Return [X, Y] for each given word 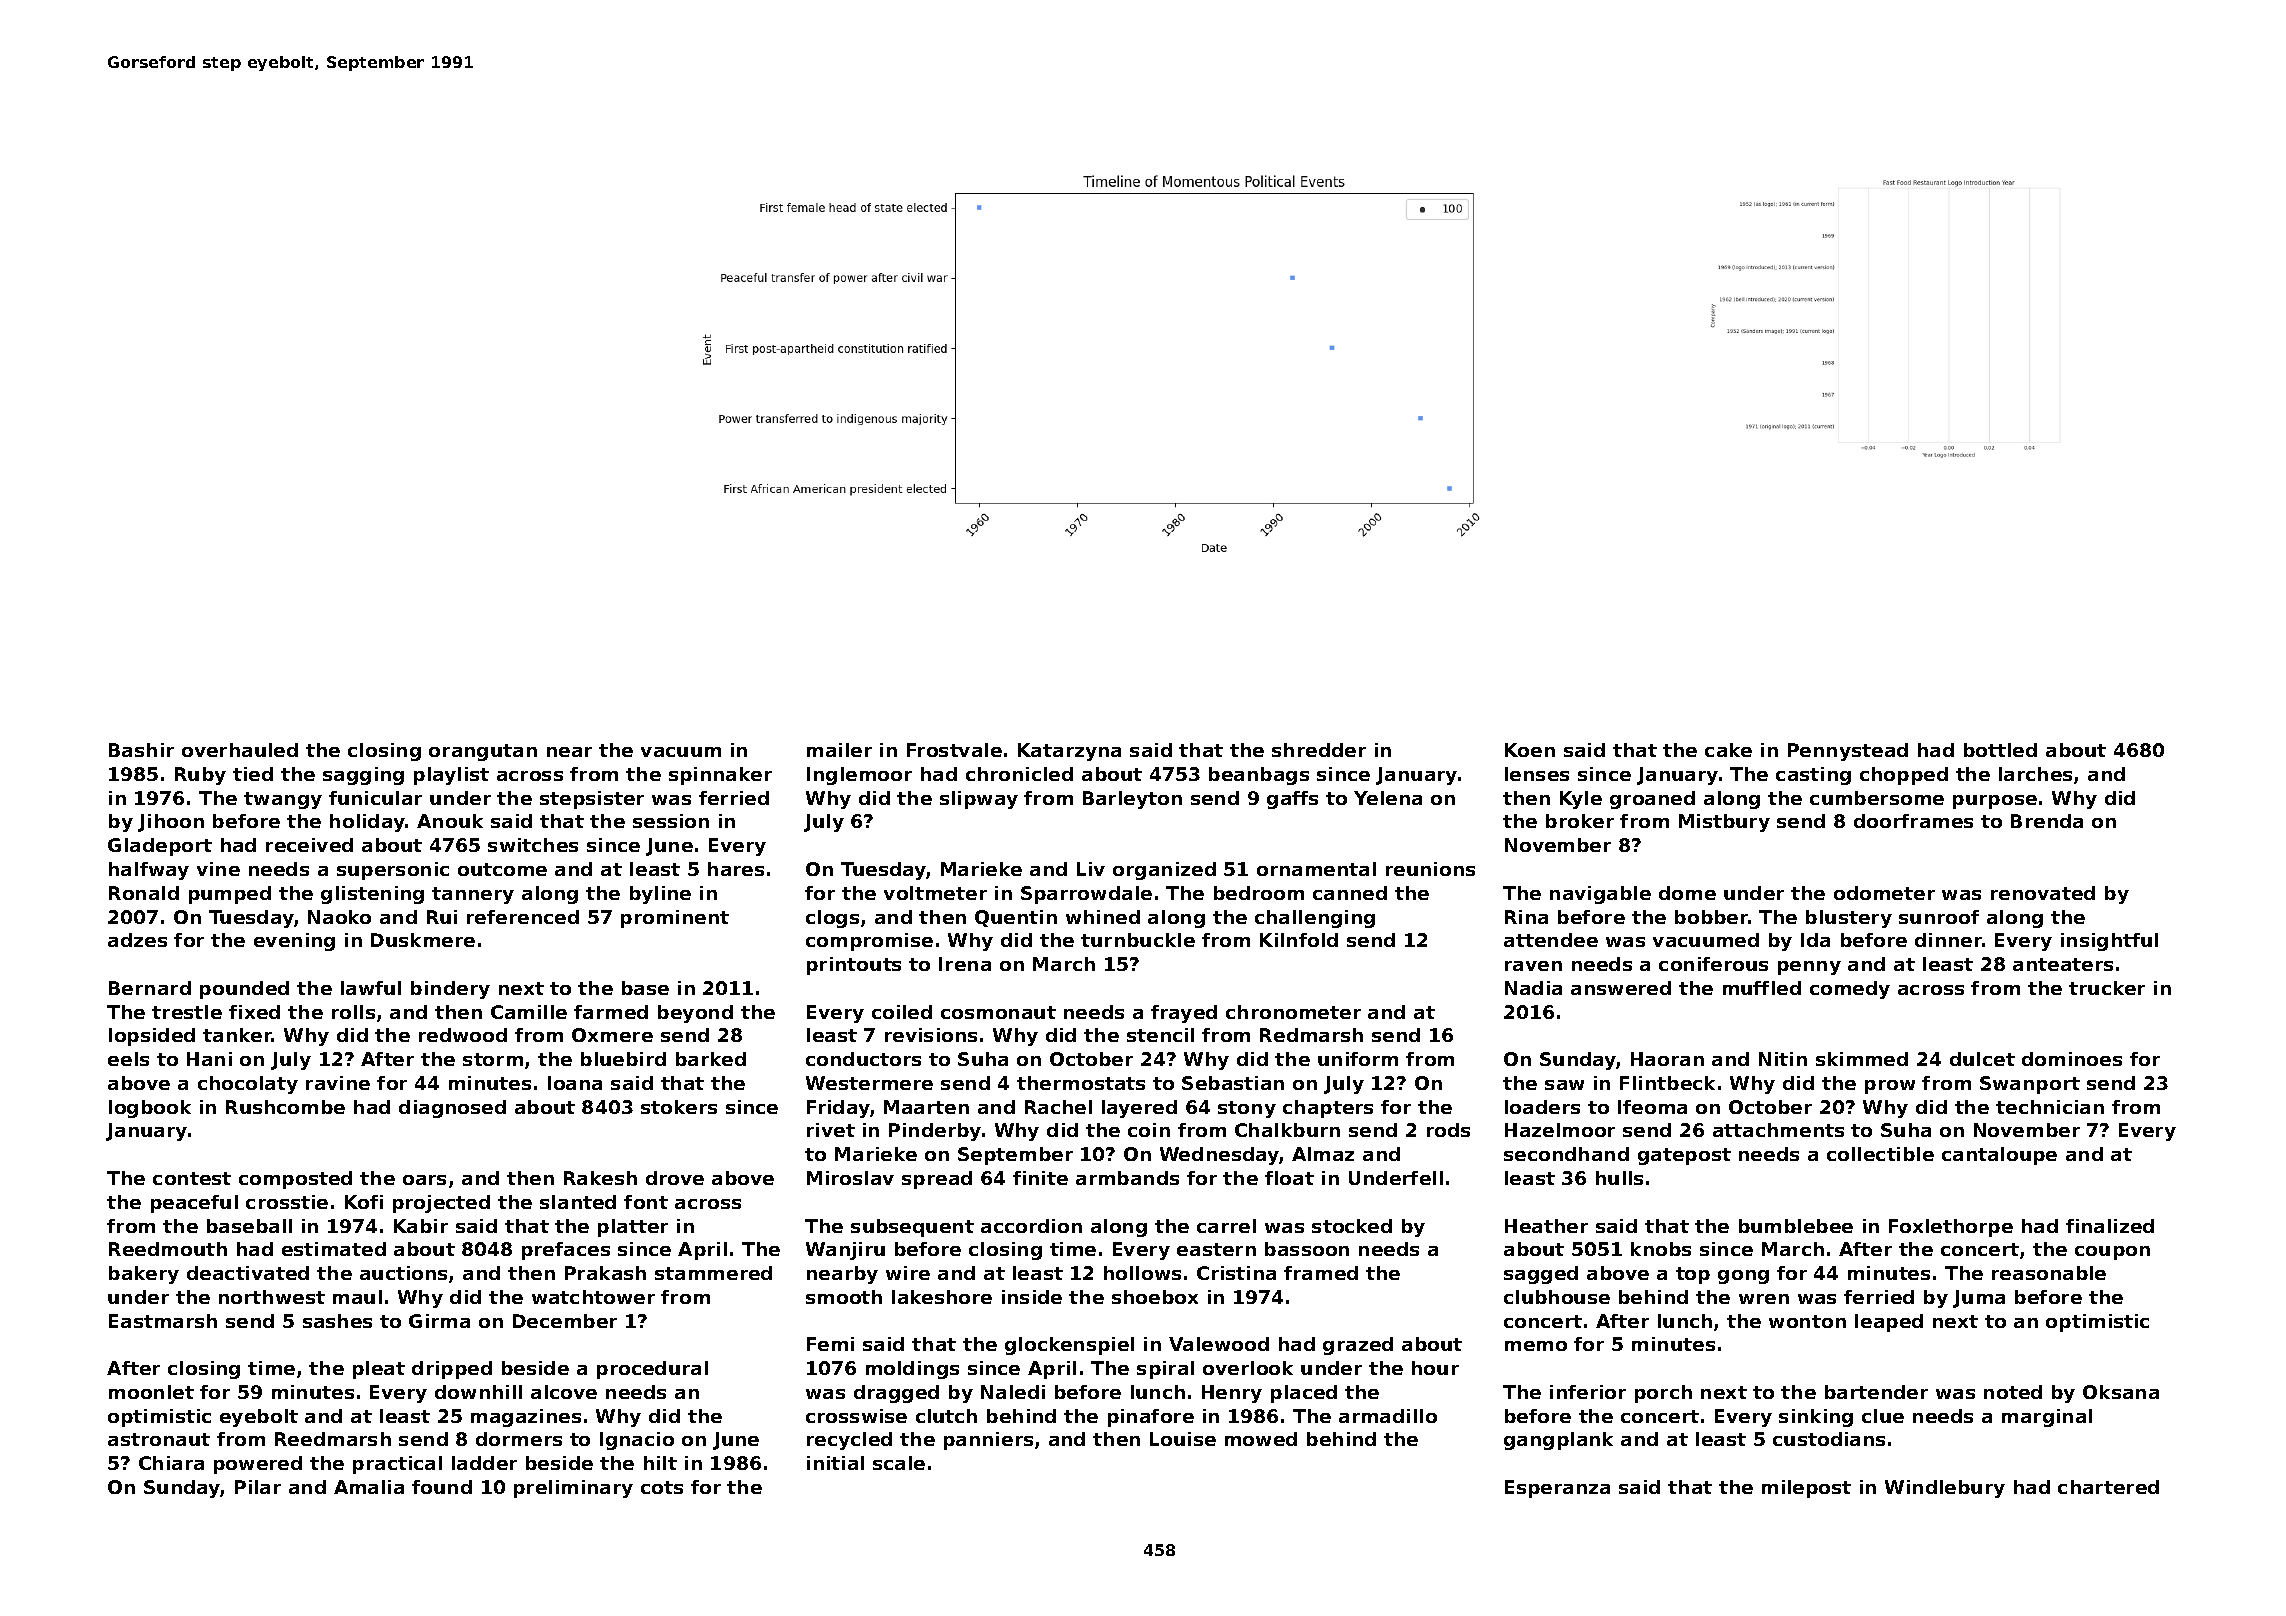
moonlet [151, 1392]
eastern [1216, 1249]
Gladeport [160, 847]
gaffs [1292, 800]
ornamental [1316, 869]
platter [633, 1228]
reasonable [2049, 1273]
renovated [2043, 893]
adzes [137, 940]
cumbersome [1877, 798]
